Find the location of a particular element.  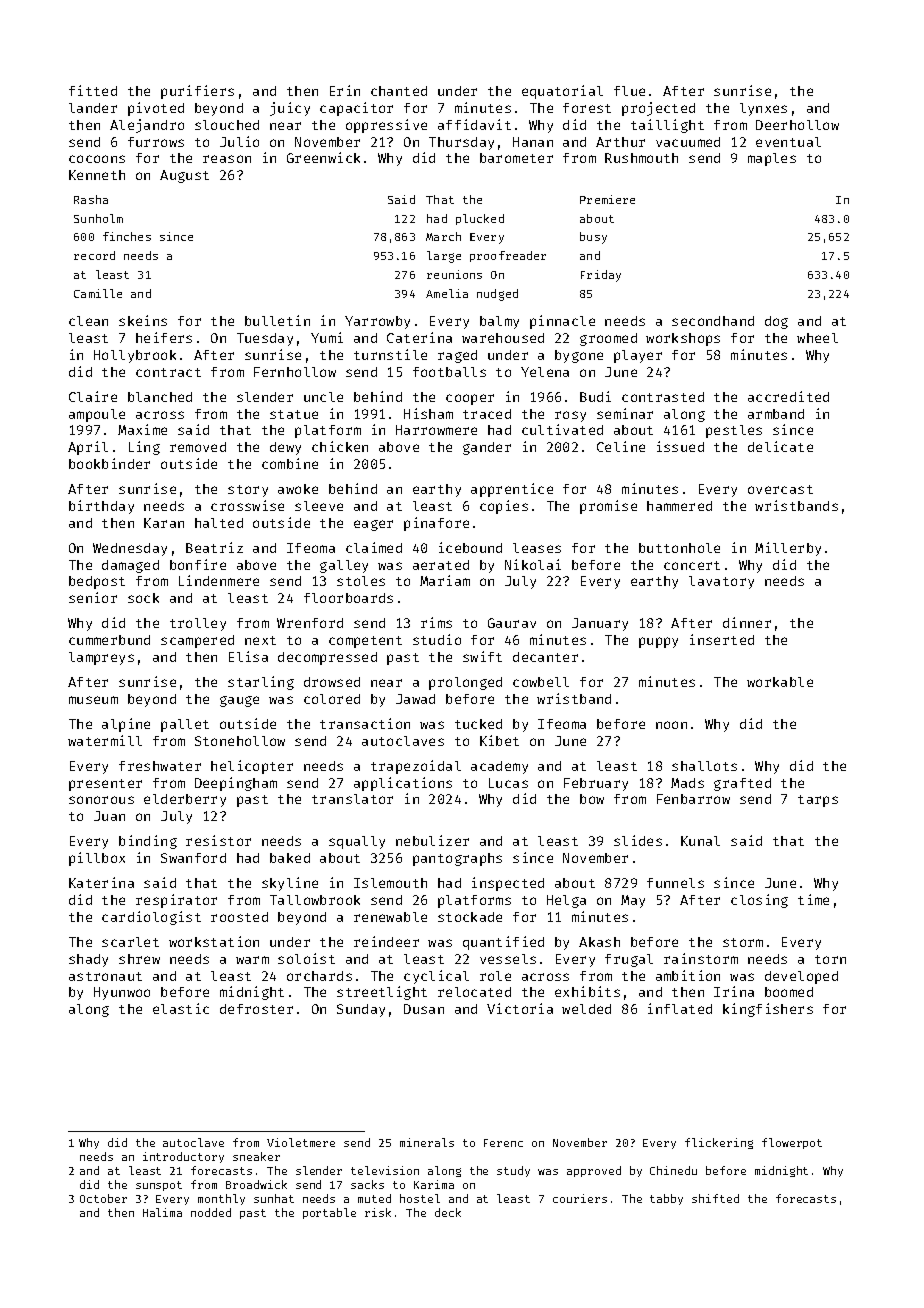

lavatory is located at coordinates (721, 582).
